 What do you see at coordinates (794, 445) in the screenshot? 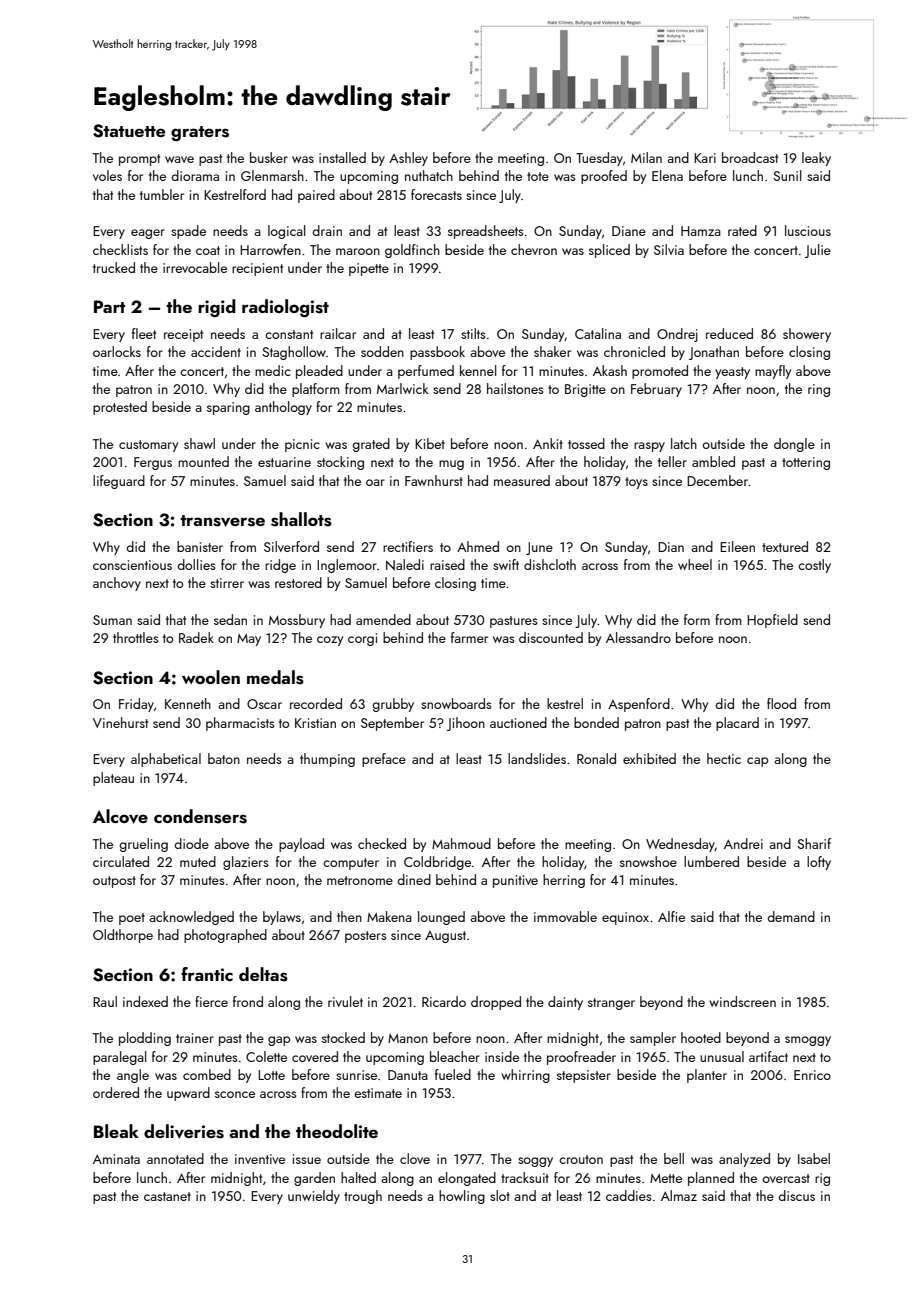
I see `dongle` at bounding box center [794, 445].
